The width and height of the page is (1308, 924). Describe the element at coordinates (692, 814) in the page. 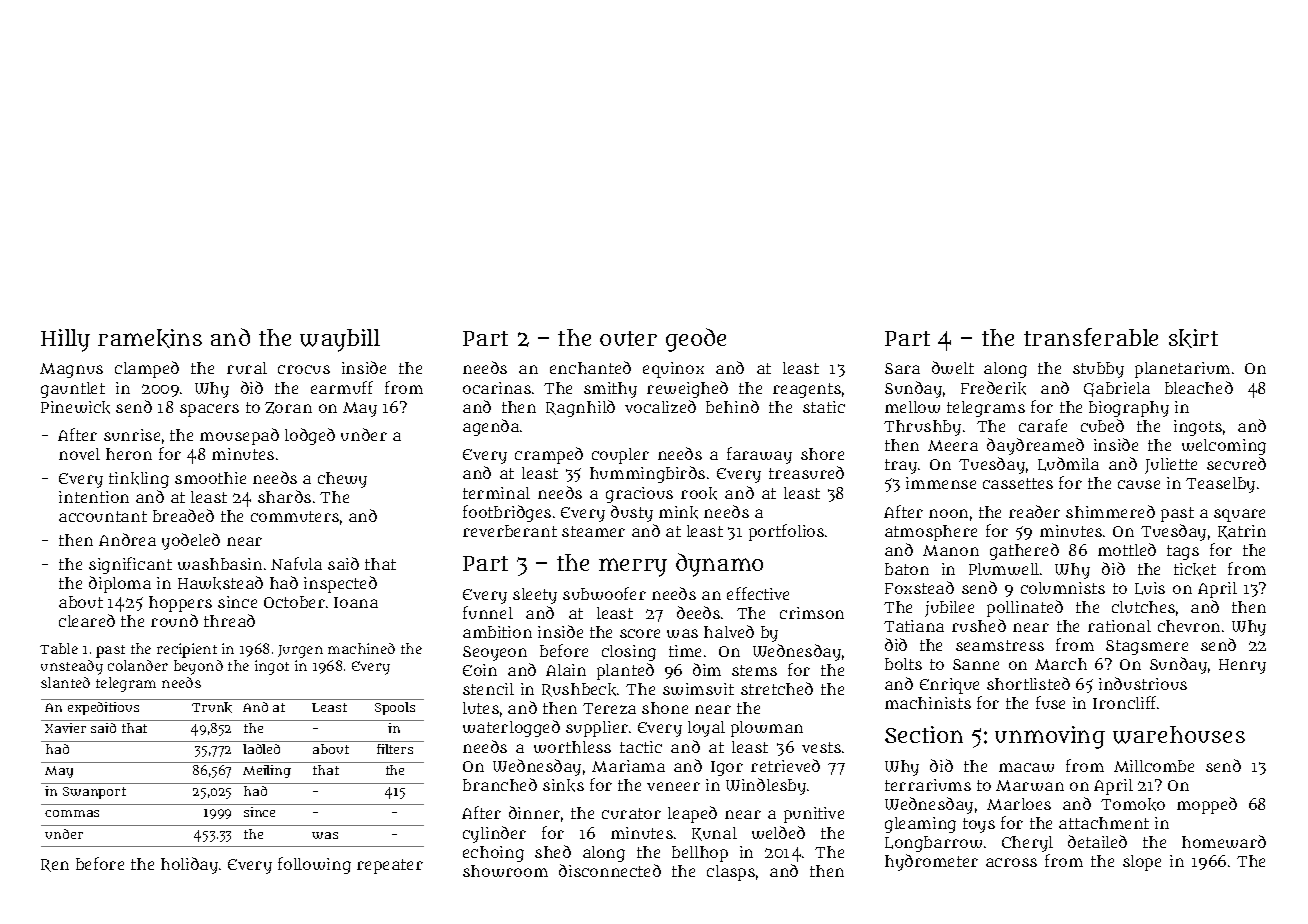

I see `leaped` at that location.
